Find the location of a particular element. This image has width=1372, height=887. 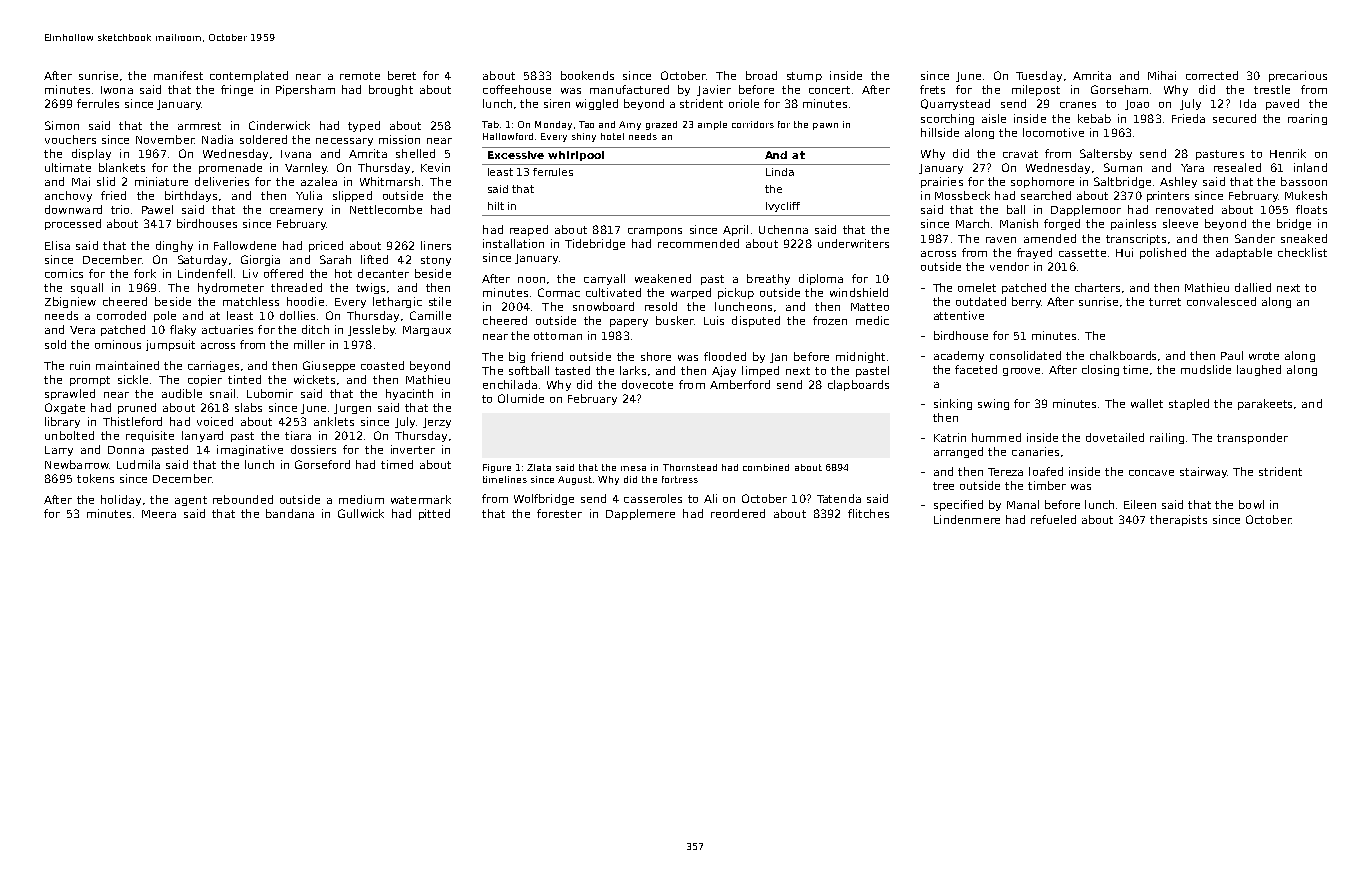

Meera is located at coordinates (159, 514).
